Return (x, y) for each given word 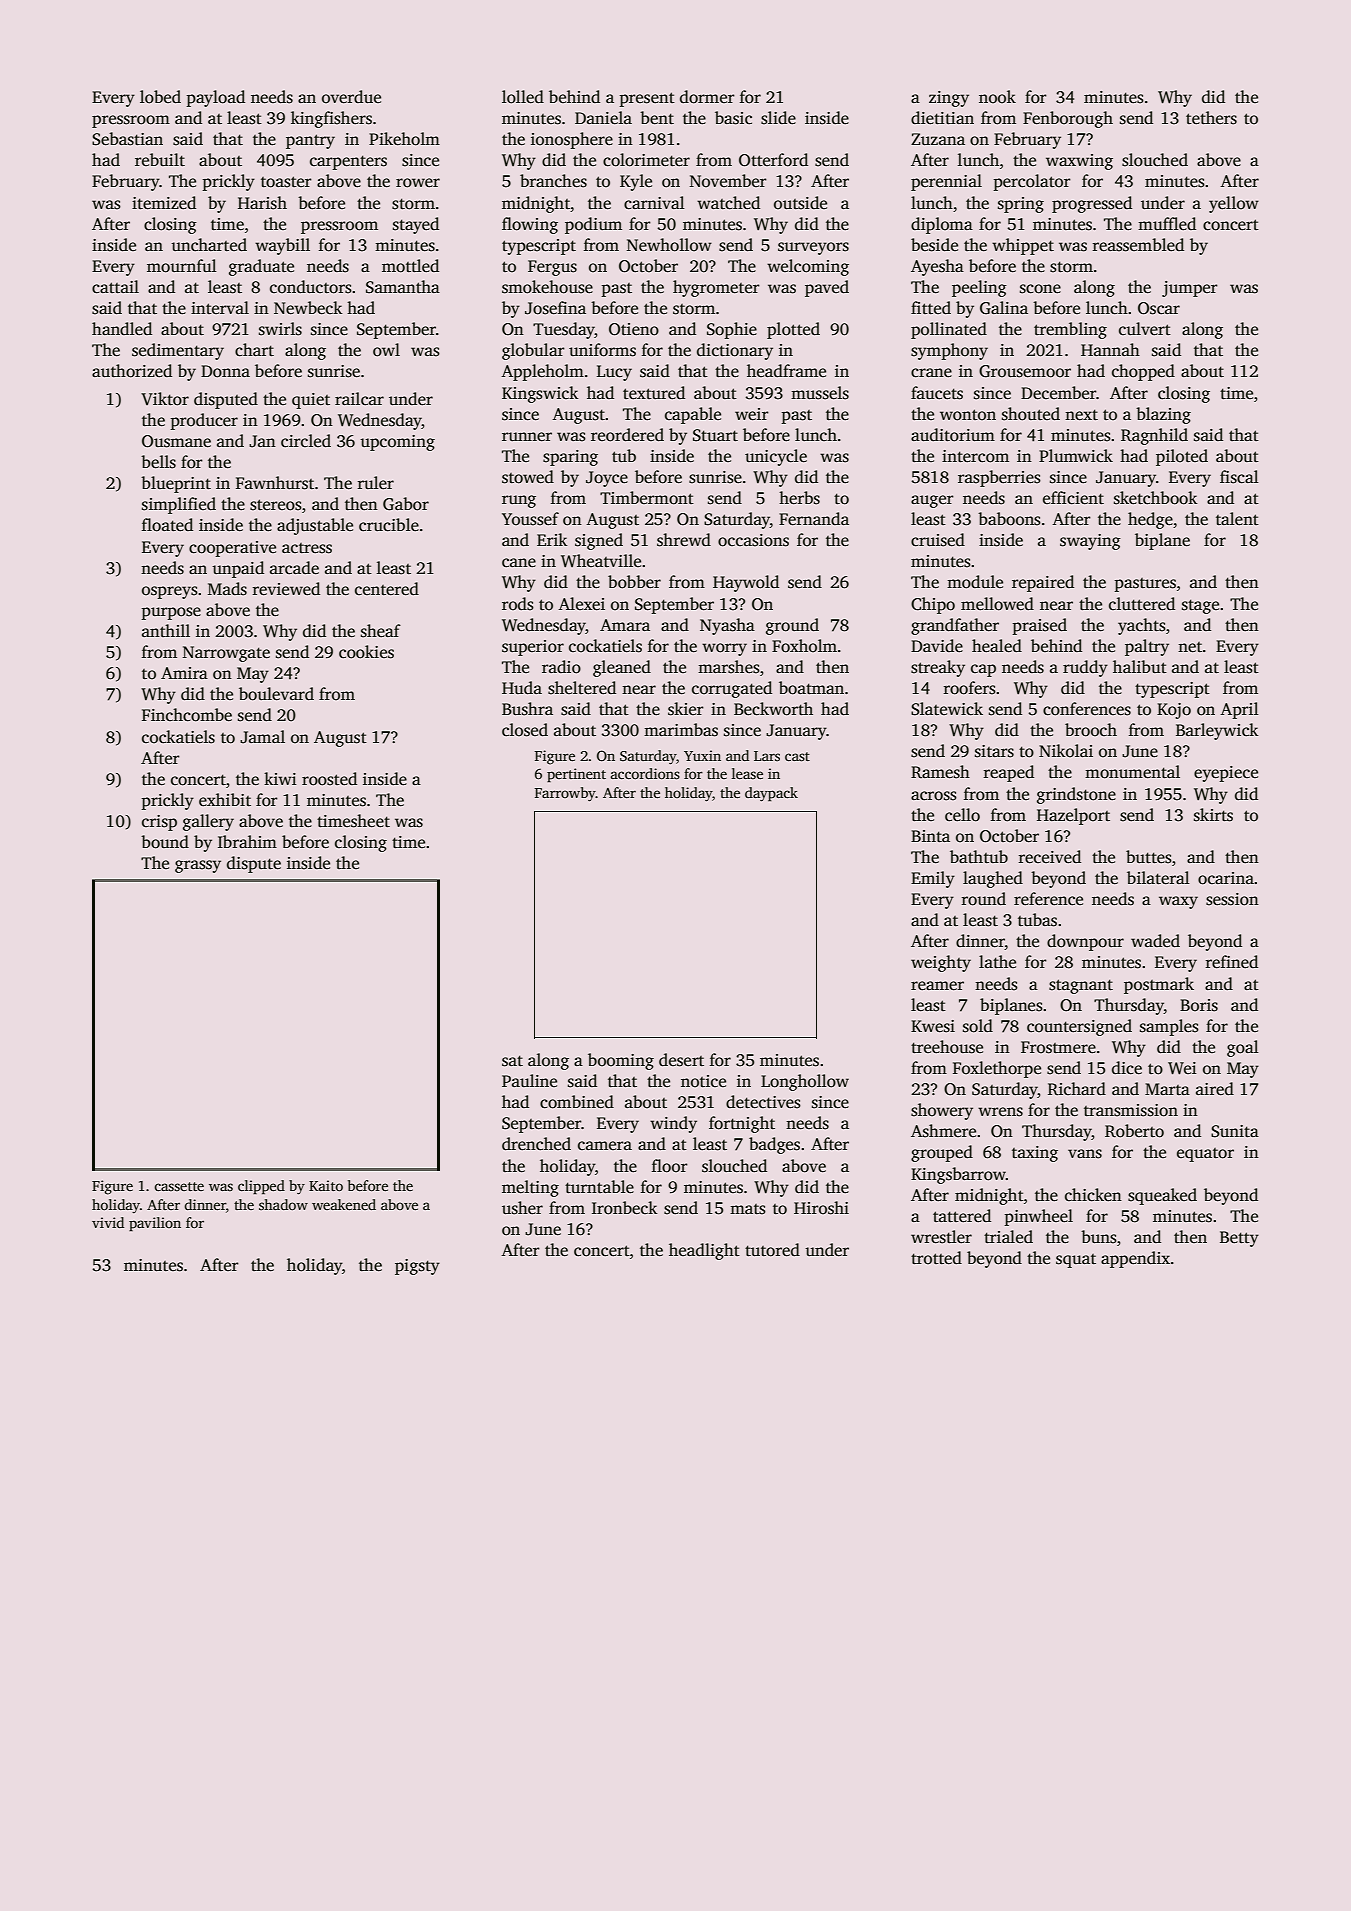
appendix (1135, 1259)
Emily (933, 879)
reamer (937, 986)
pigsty (417, 1267)
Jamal (262, 737)
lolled (523, 97)
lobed (160, 97)
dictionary (735, 351)
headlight (704, 1251)
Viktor (165, 399)
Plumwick (1076, 456)
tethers (1211, 118)
